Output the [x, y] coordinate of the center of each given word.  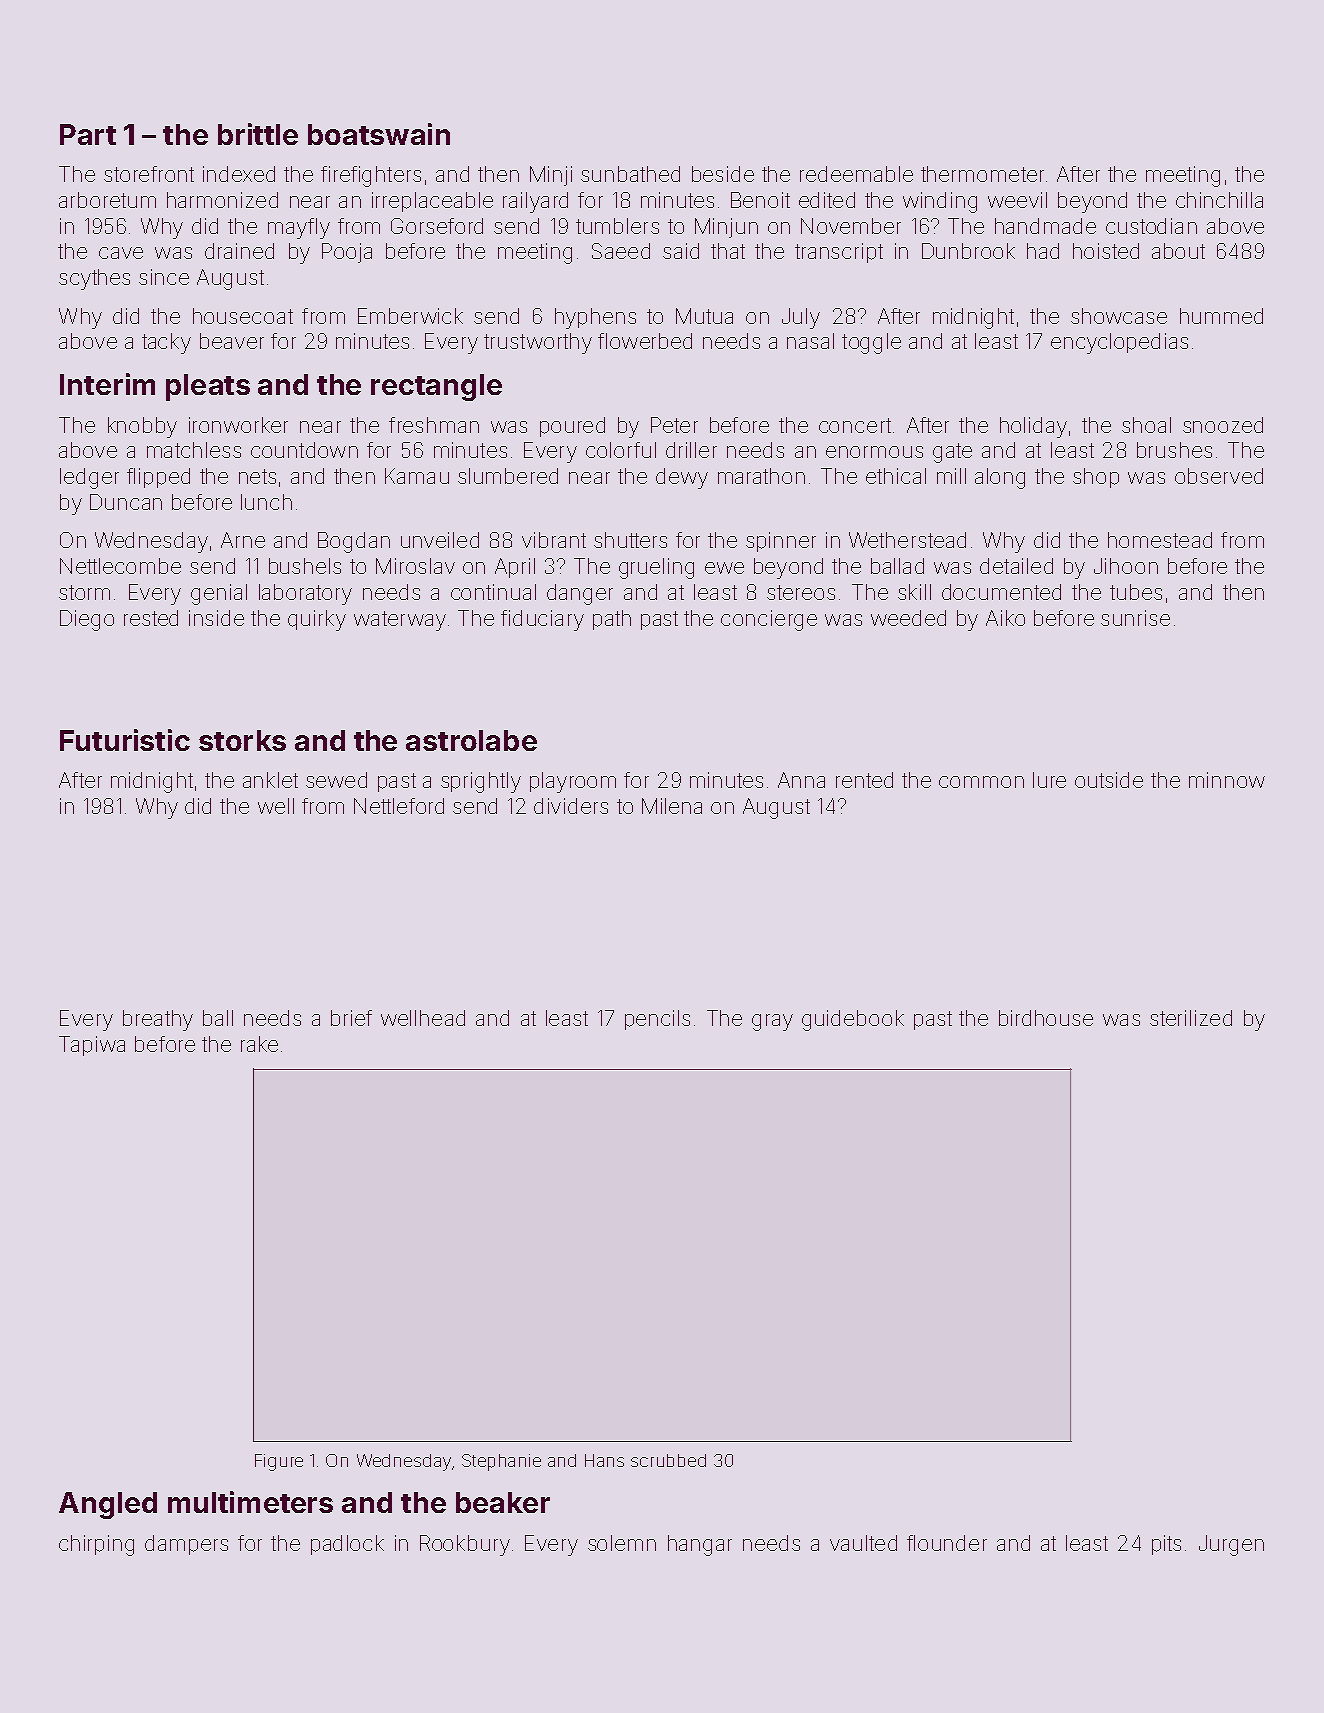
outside [1109, 780]
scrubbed [668, 1460]
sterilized [1191, 1018]
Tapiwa [92, 1046]
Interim [107, 384]
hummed [1221, 316]
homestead [1160, 540]
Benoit [760, 200]
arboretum [107, 200]
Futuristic [125, 740]
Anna [801, 780]
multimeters [250, 1502]
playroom [573, 782]
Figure [279, 1462]
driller [691, 450]
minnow [1227, 780]
